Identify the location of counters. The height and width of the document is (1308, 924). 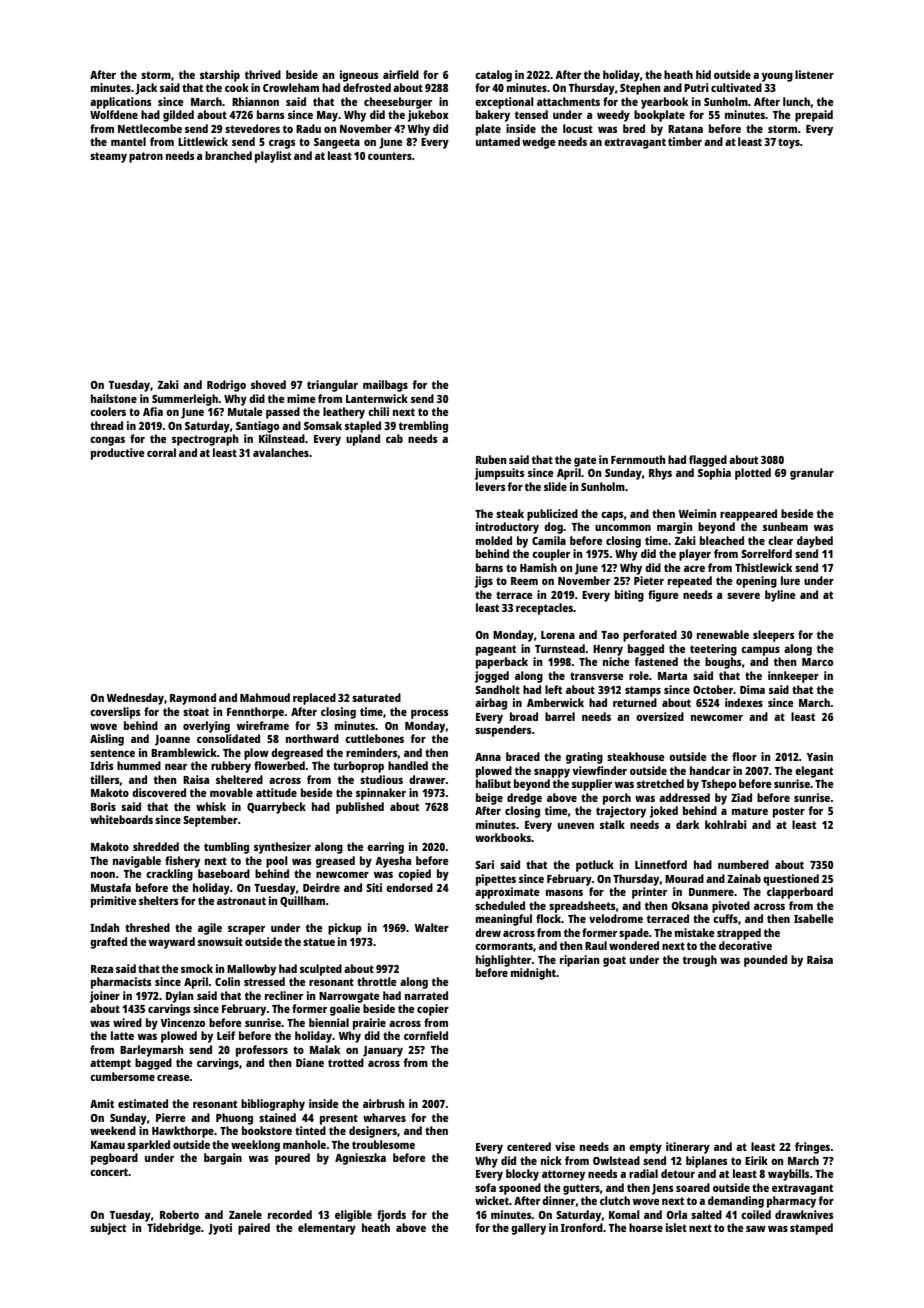
(390, 156).
